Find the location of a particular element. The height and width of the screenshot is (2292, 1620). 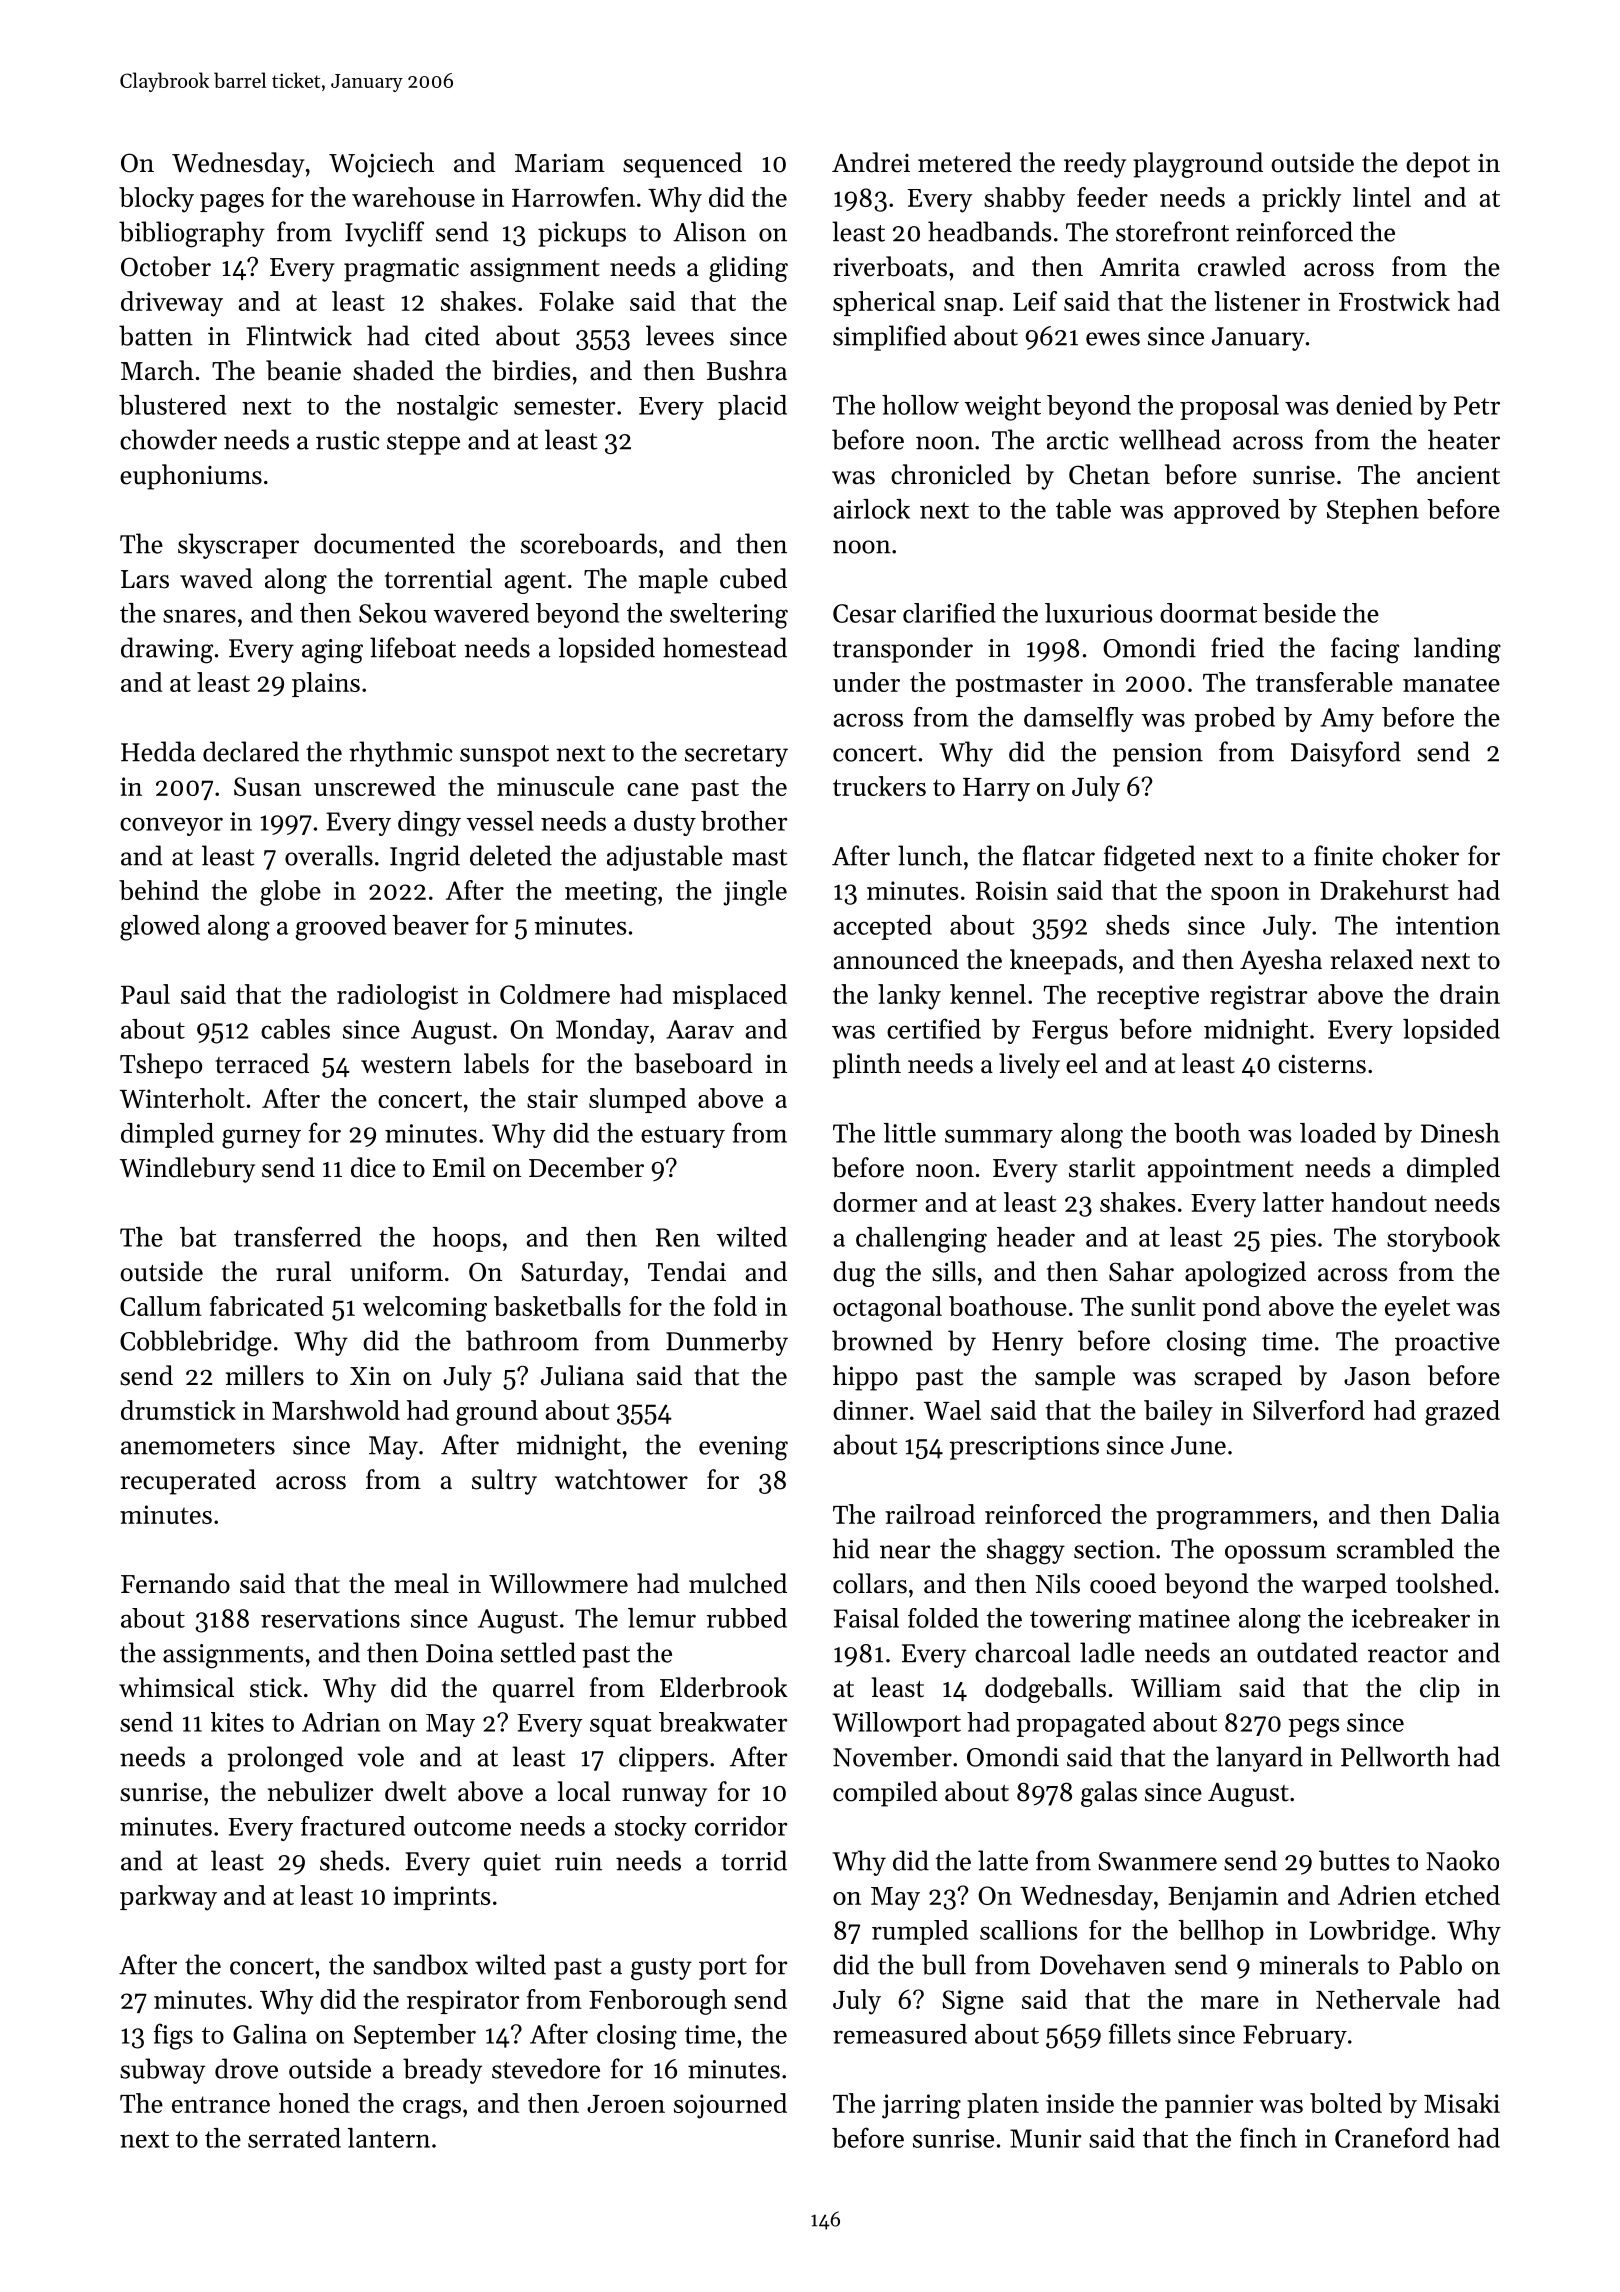

rumpled is located at coordinates (920, 1932).
